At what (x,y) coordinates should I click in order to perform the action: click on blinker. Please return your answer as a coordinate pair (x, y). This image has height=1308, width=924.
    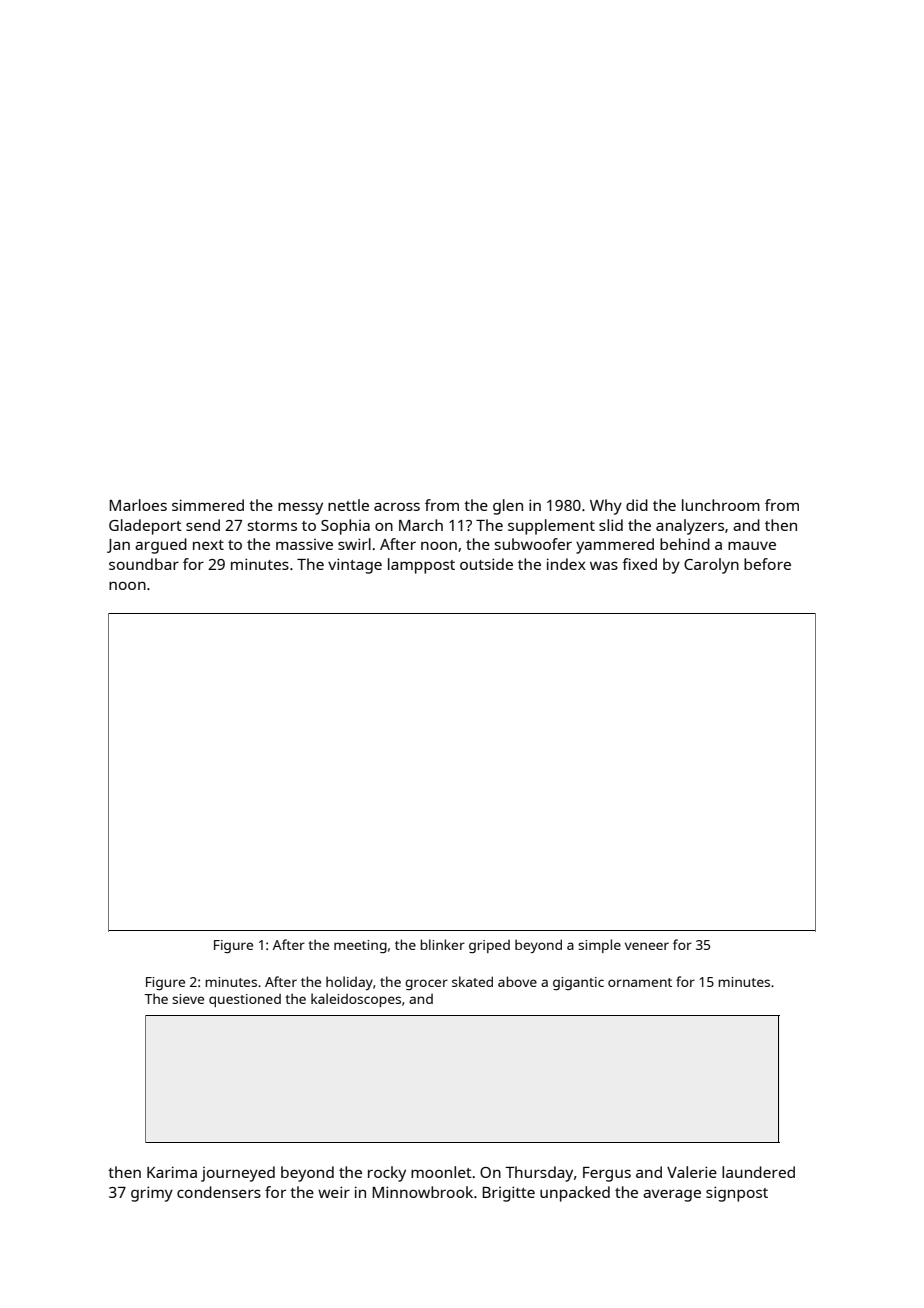
    Looking at the image, I should click on (442, 944).
